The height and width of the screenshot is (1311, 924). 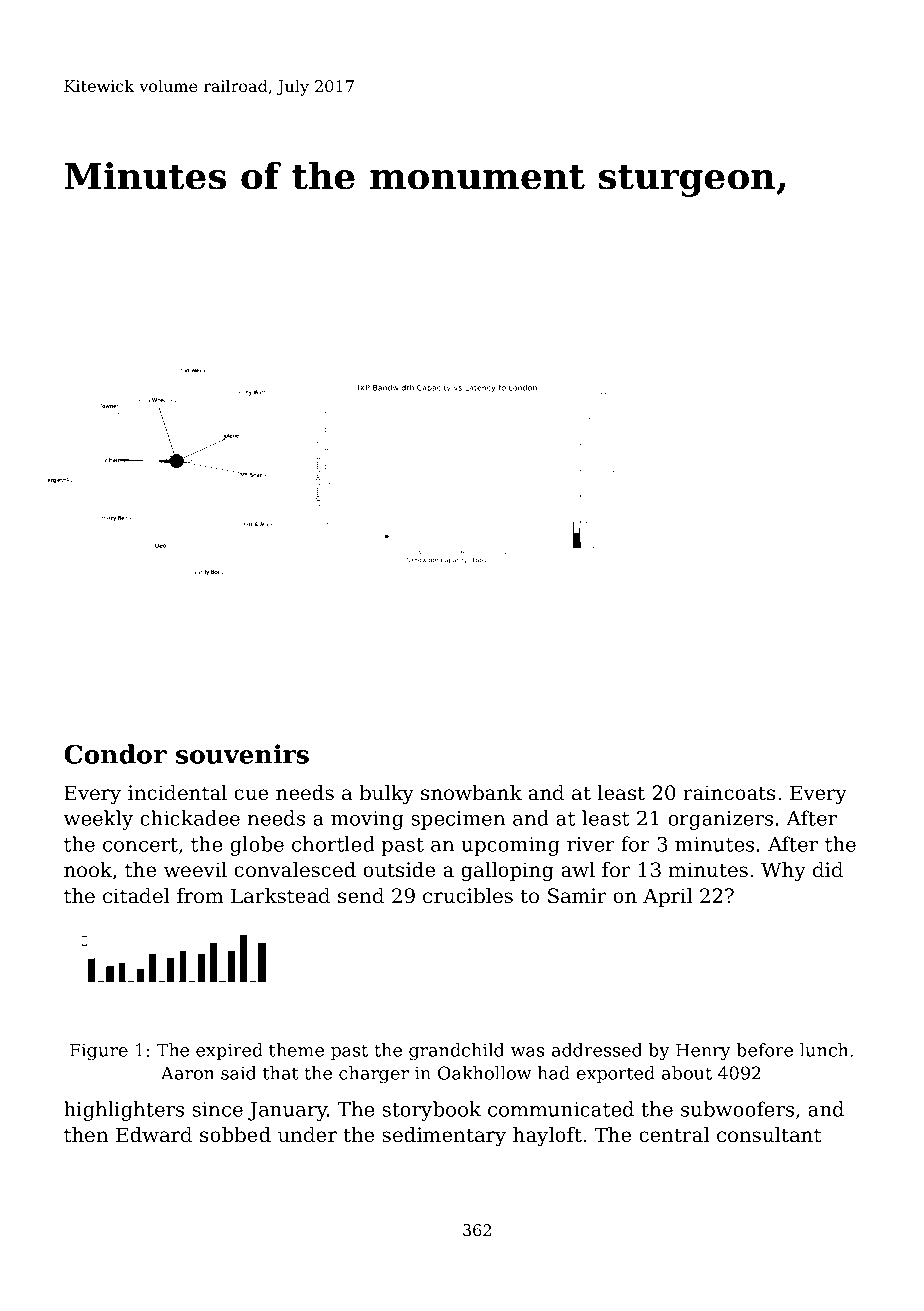 I want to click on lunch, so click(x=824, y=1050).
